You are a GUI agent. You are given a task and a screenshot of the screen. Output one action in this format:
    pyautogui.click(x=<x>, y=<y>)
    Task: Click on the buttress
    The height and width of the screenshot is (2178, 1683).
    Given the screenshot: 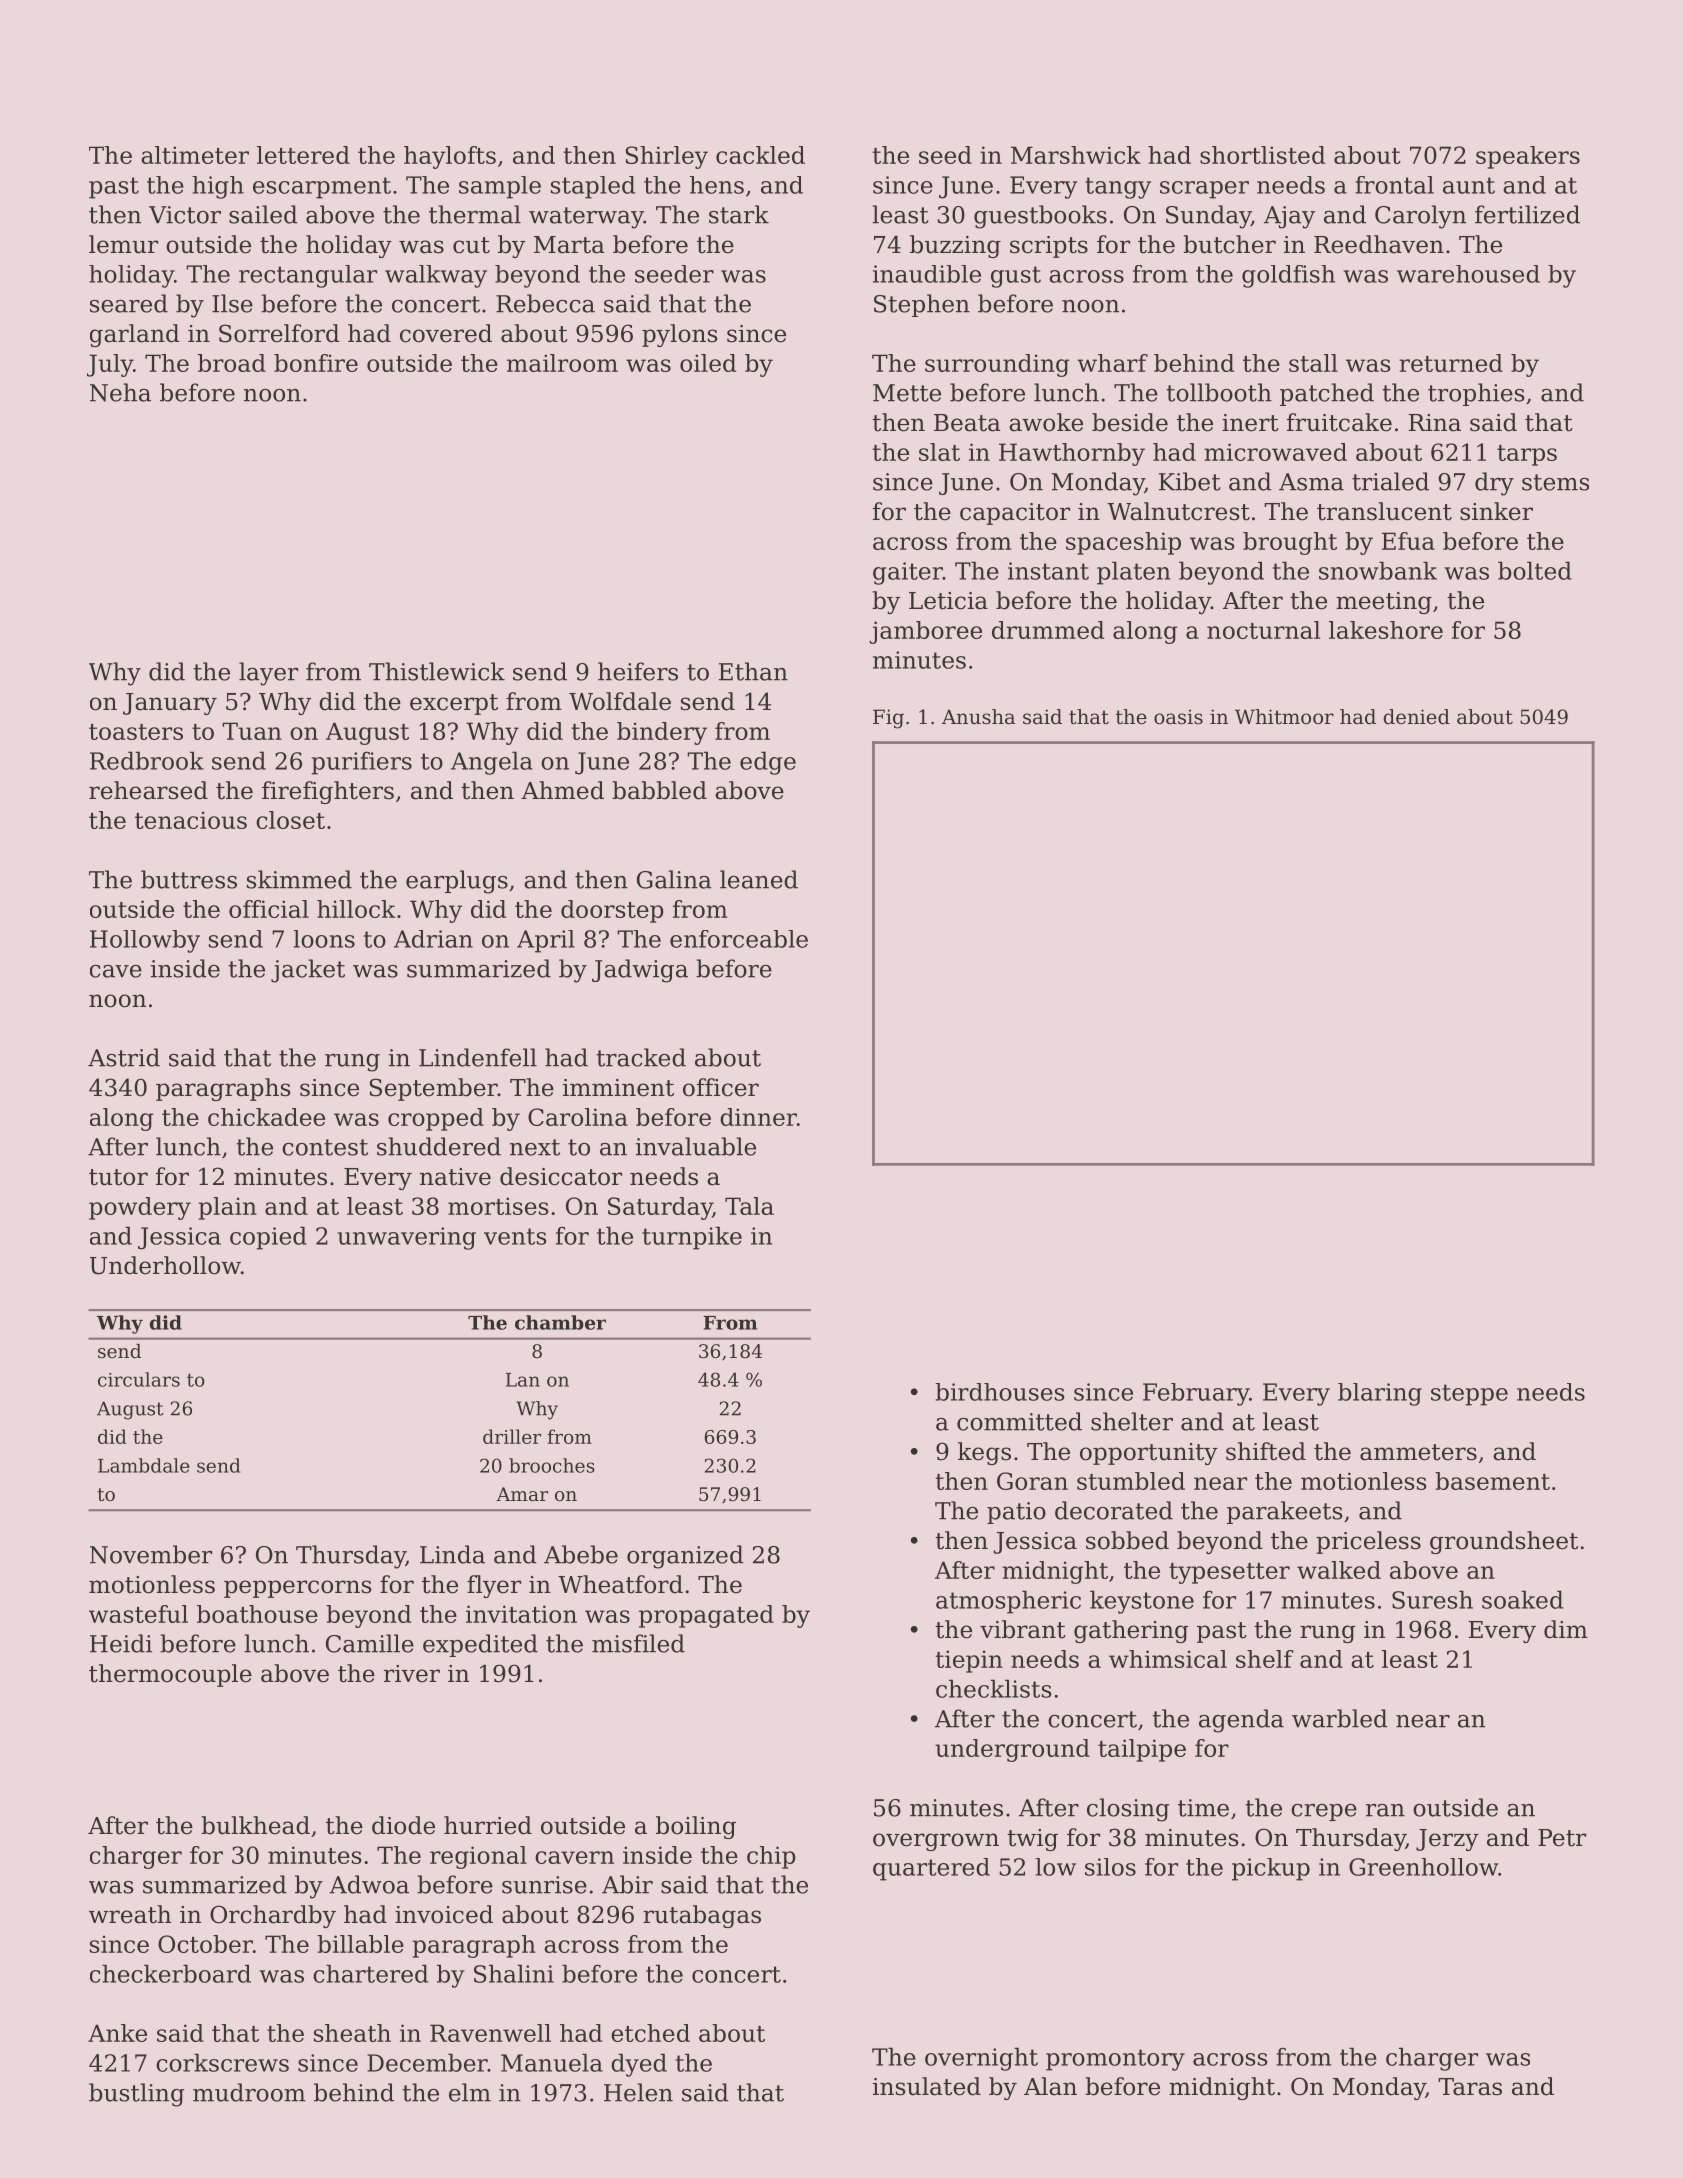 What is the action you would take?
    pyautogui.click(x=189, y=879)
